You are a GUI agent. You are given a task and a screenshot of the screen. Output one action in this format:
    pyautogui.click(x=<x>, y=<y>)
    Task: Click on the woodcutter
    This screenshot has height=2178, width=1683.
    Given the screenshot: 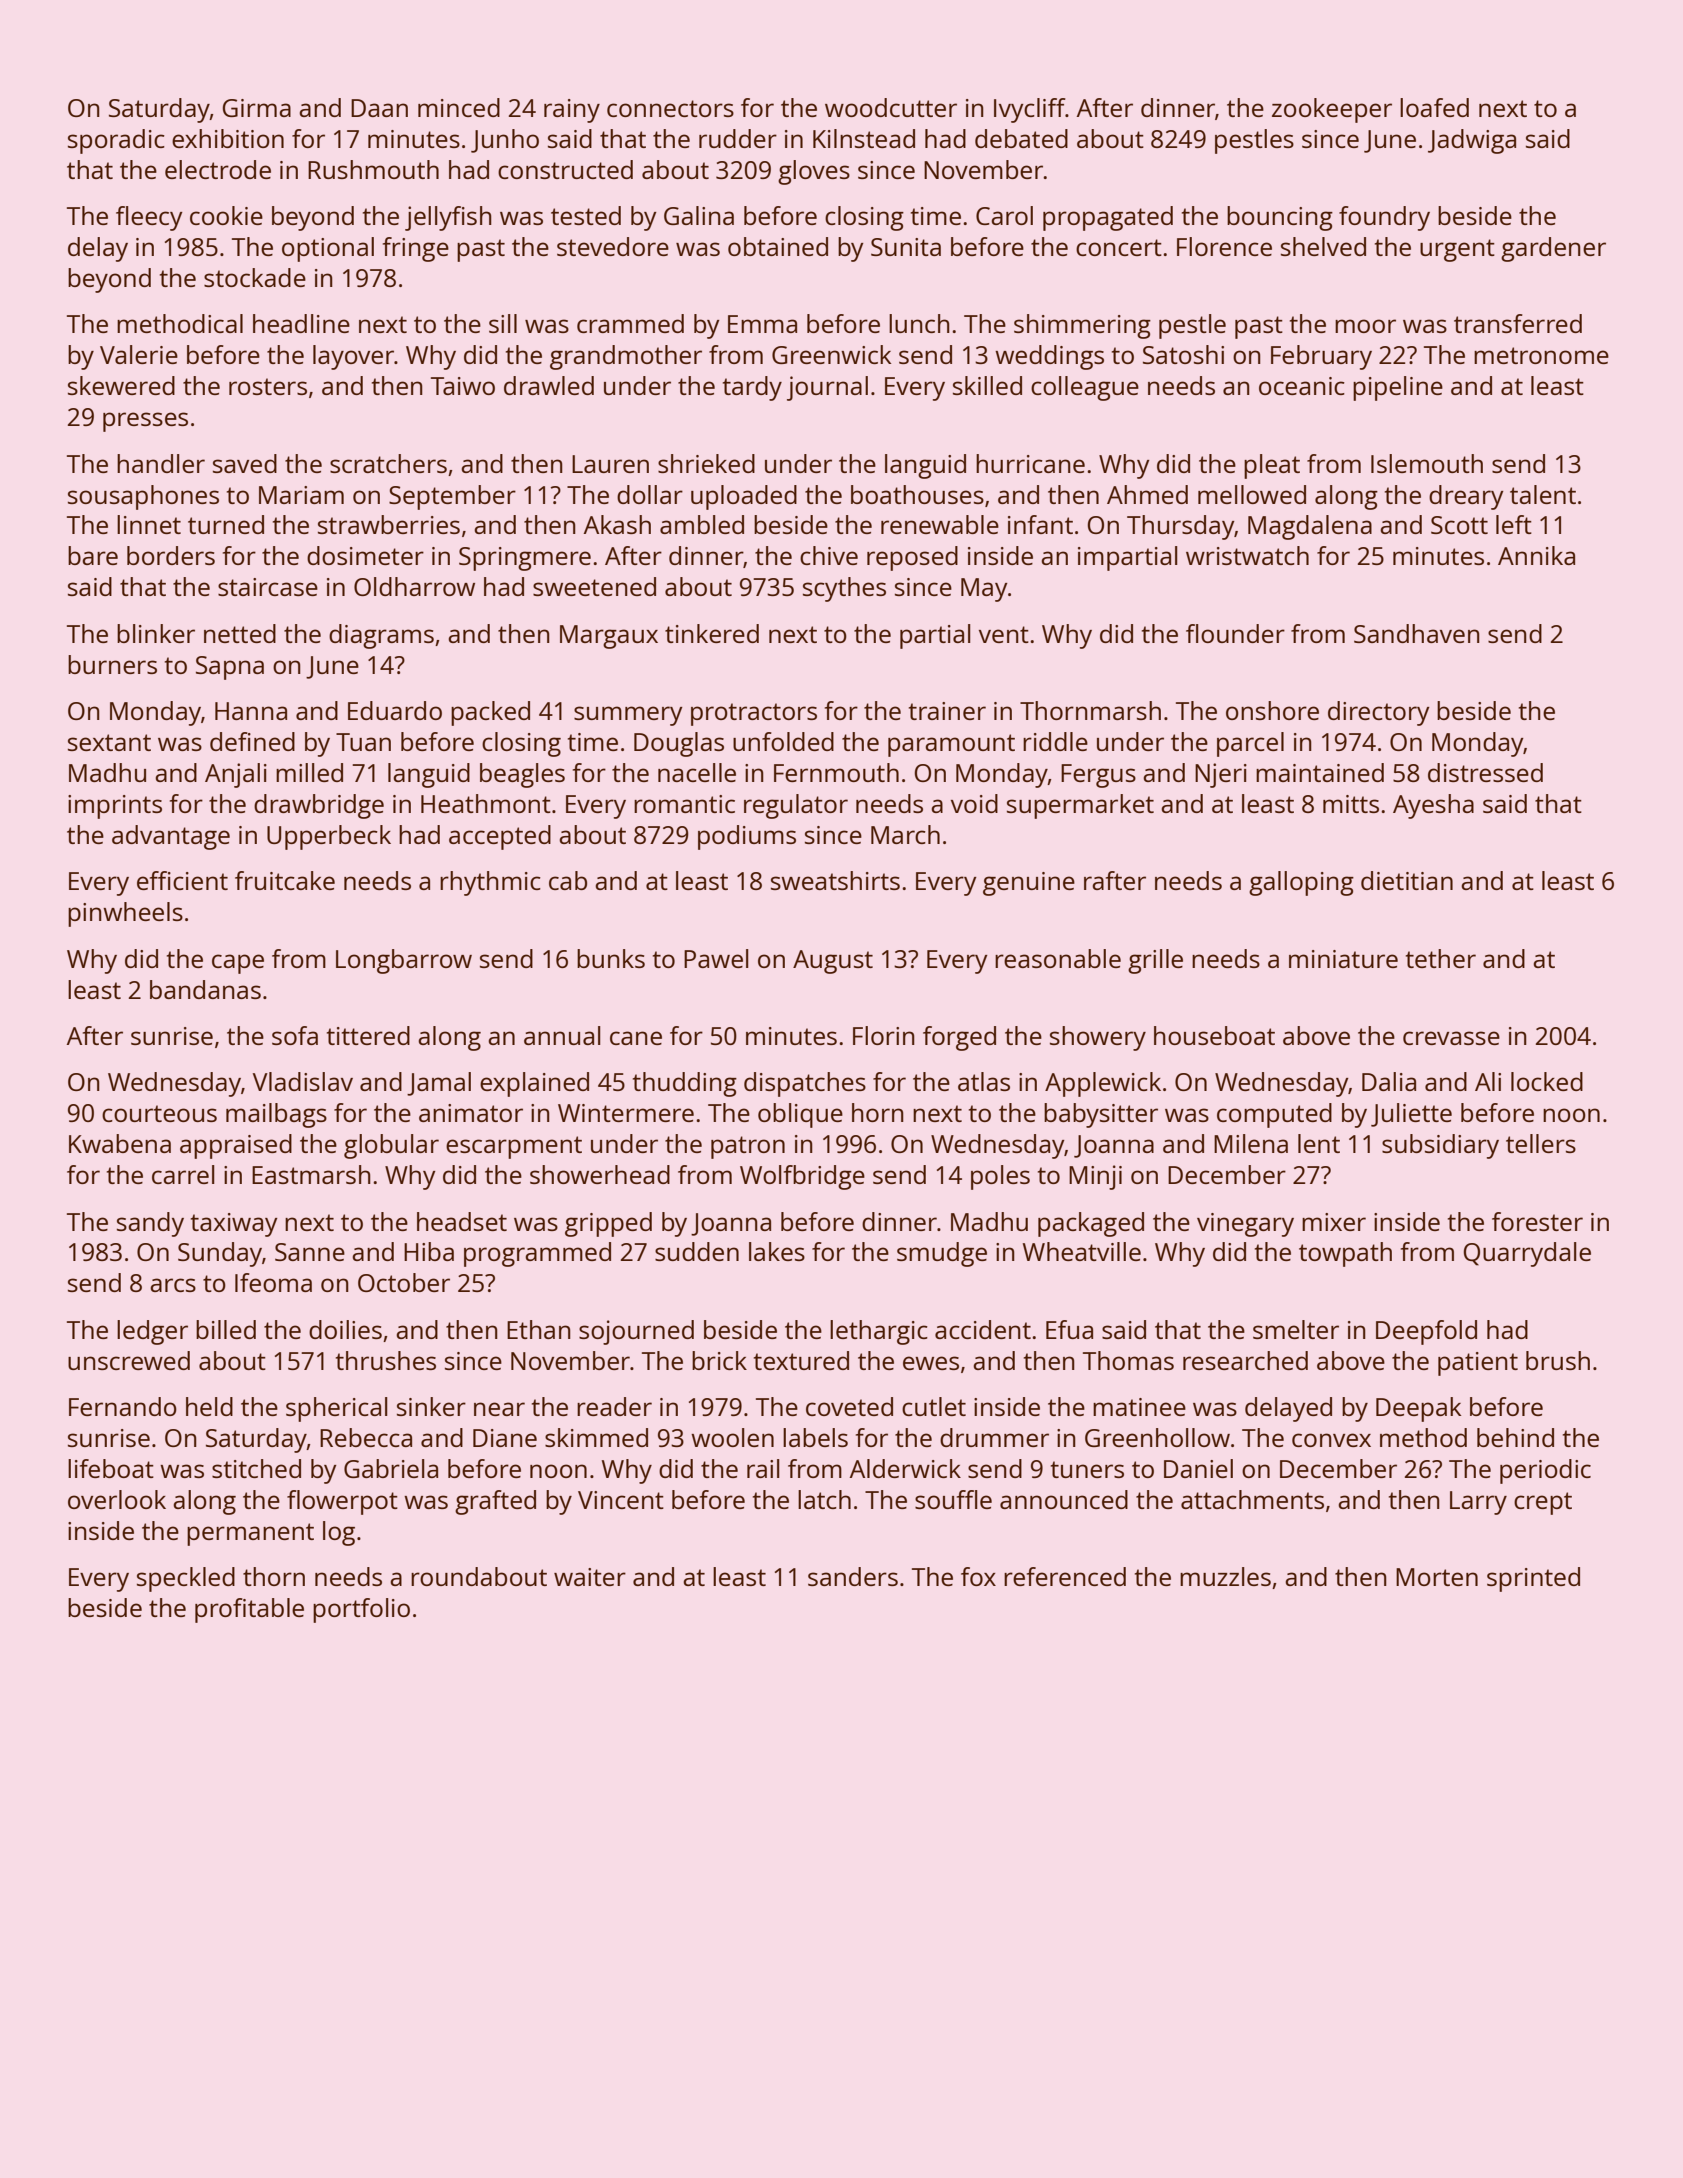 What is the action you would take?
    pyautogui.click(x=891, y=107)
